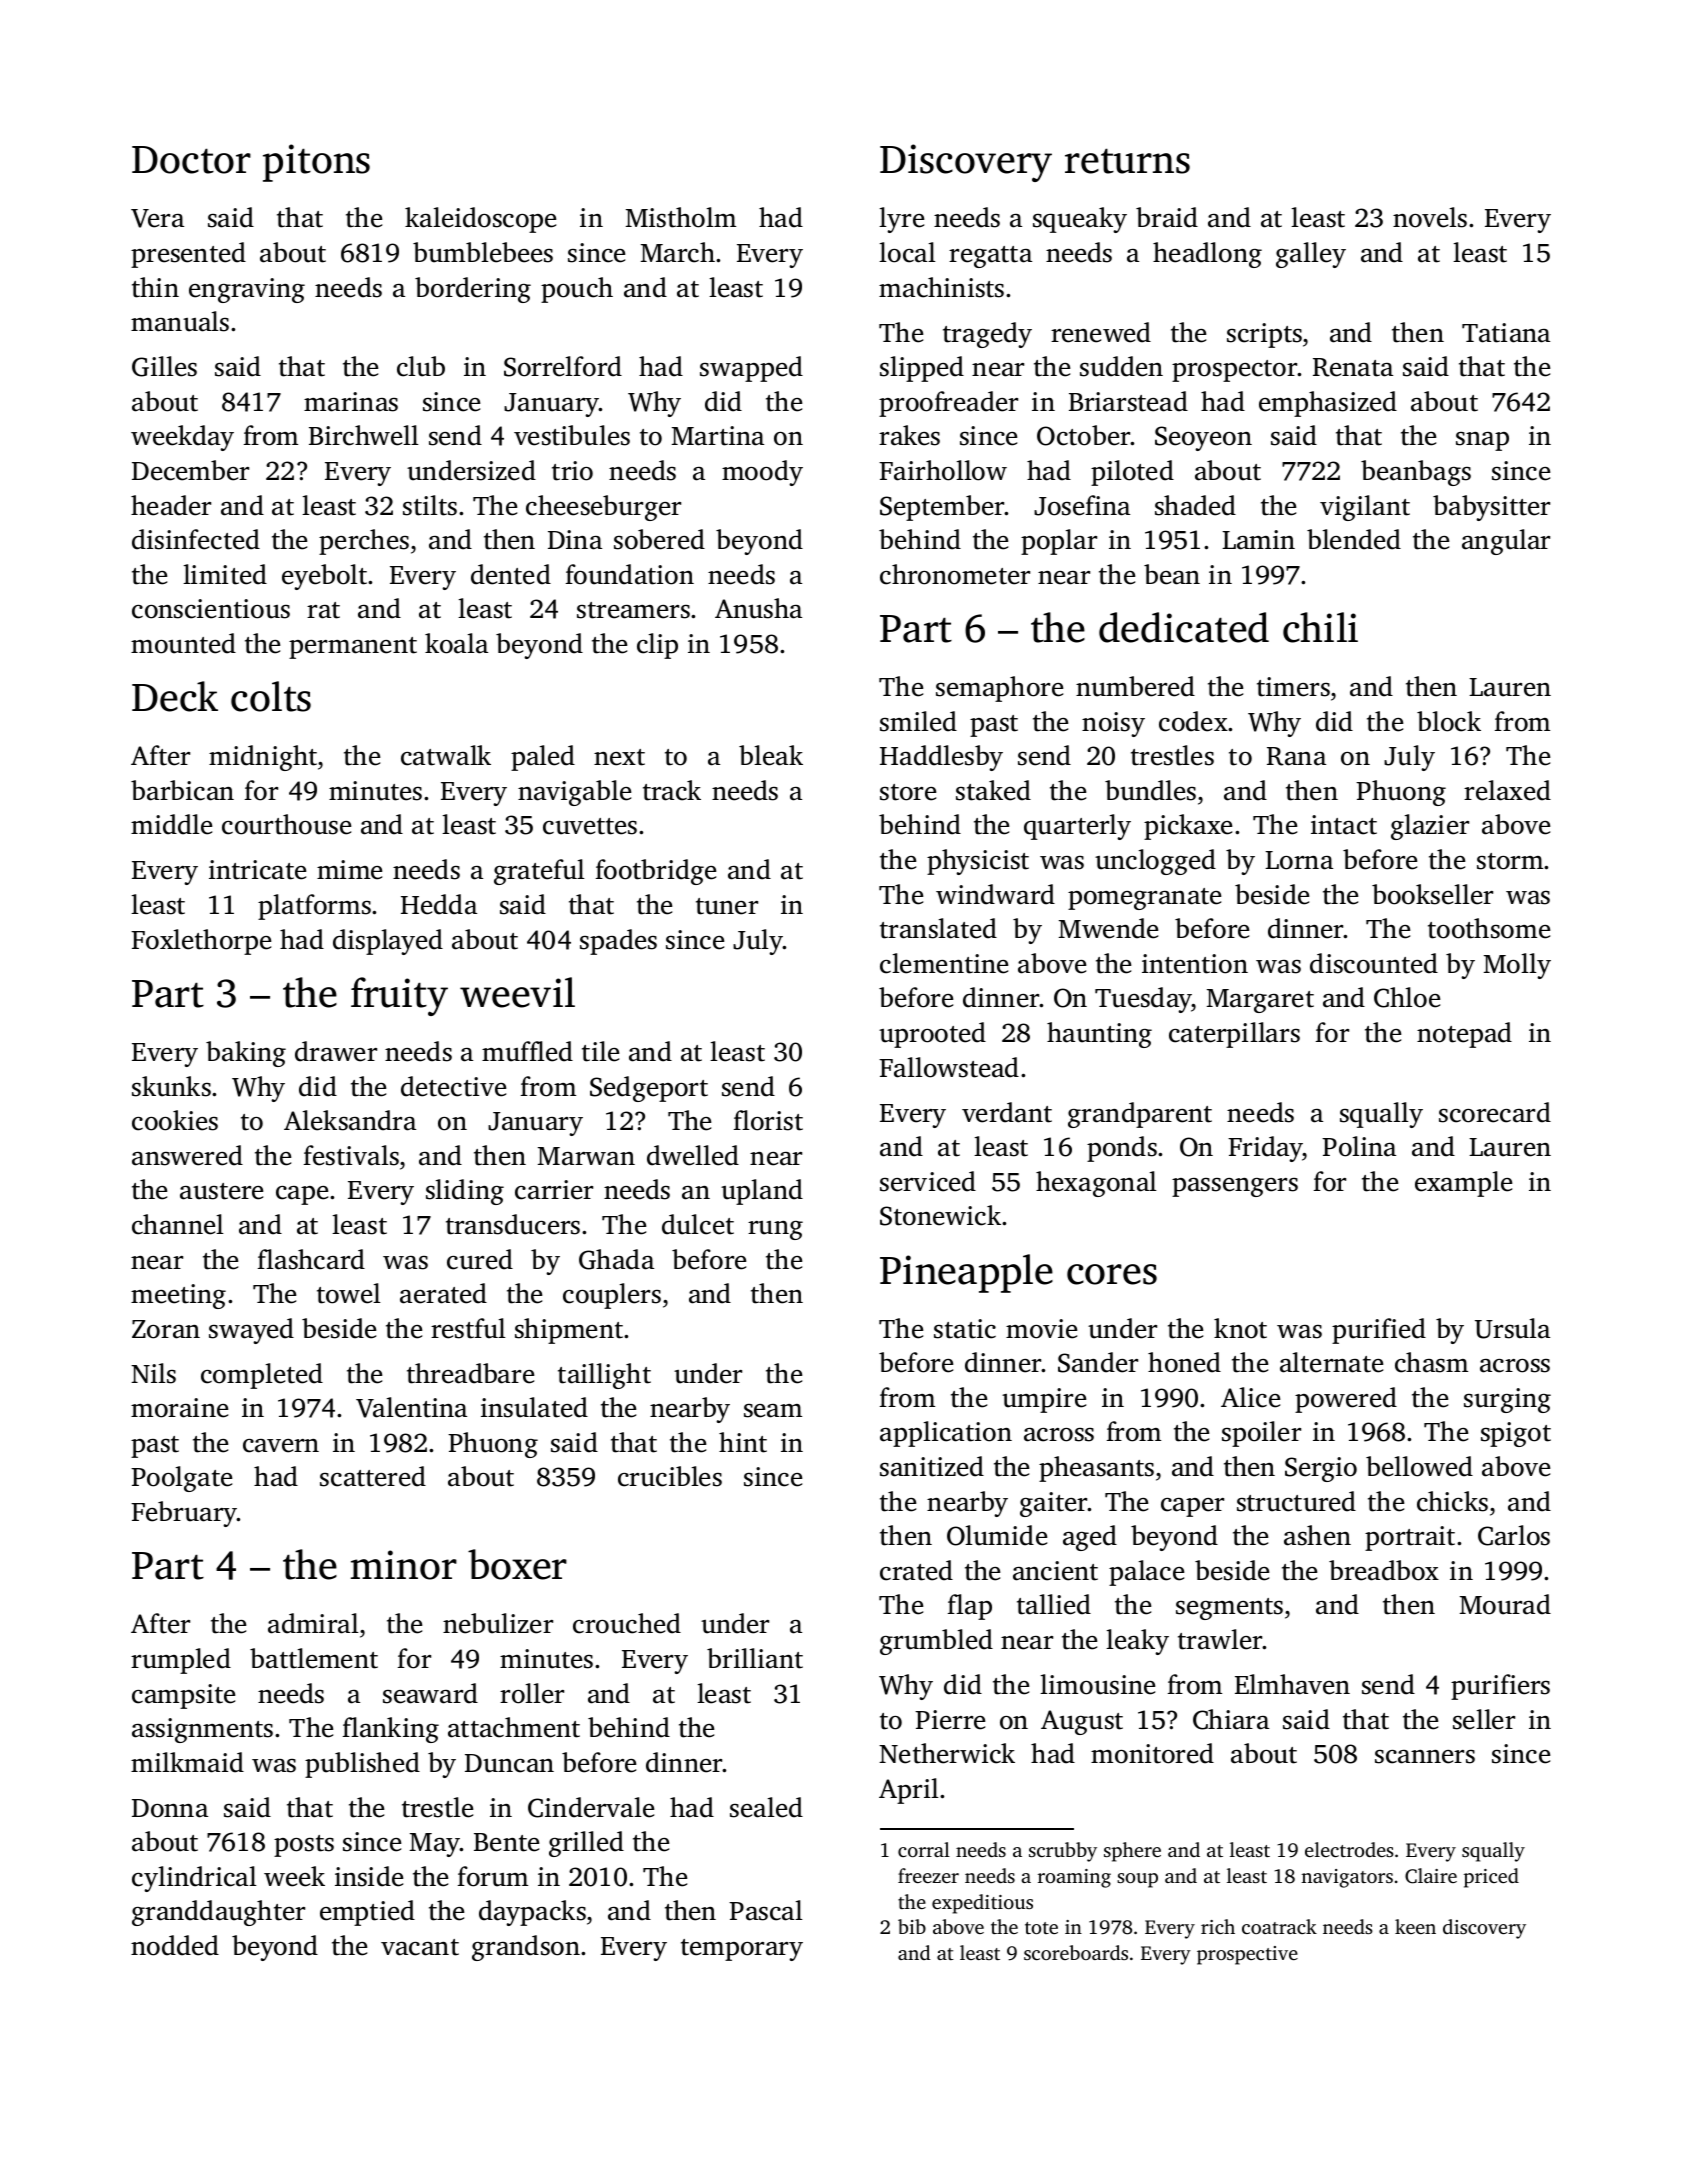 The width and height of the document is (1683, 2178). I want to click on dulcet, so click(698, 1224).
